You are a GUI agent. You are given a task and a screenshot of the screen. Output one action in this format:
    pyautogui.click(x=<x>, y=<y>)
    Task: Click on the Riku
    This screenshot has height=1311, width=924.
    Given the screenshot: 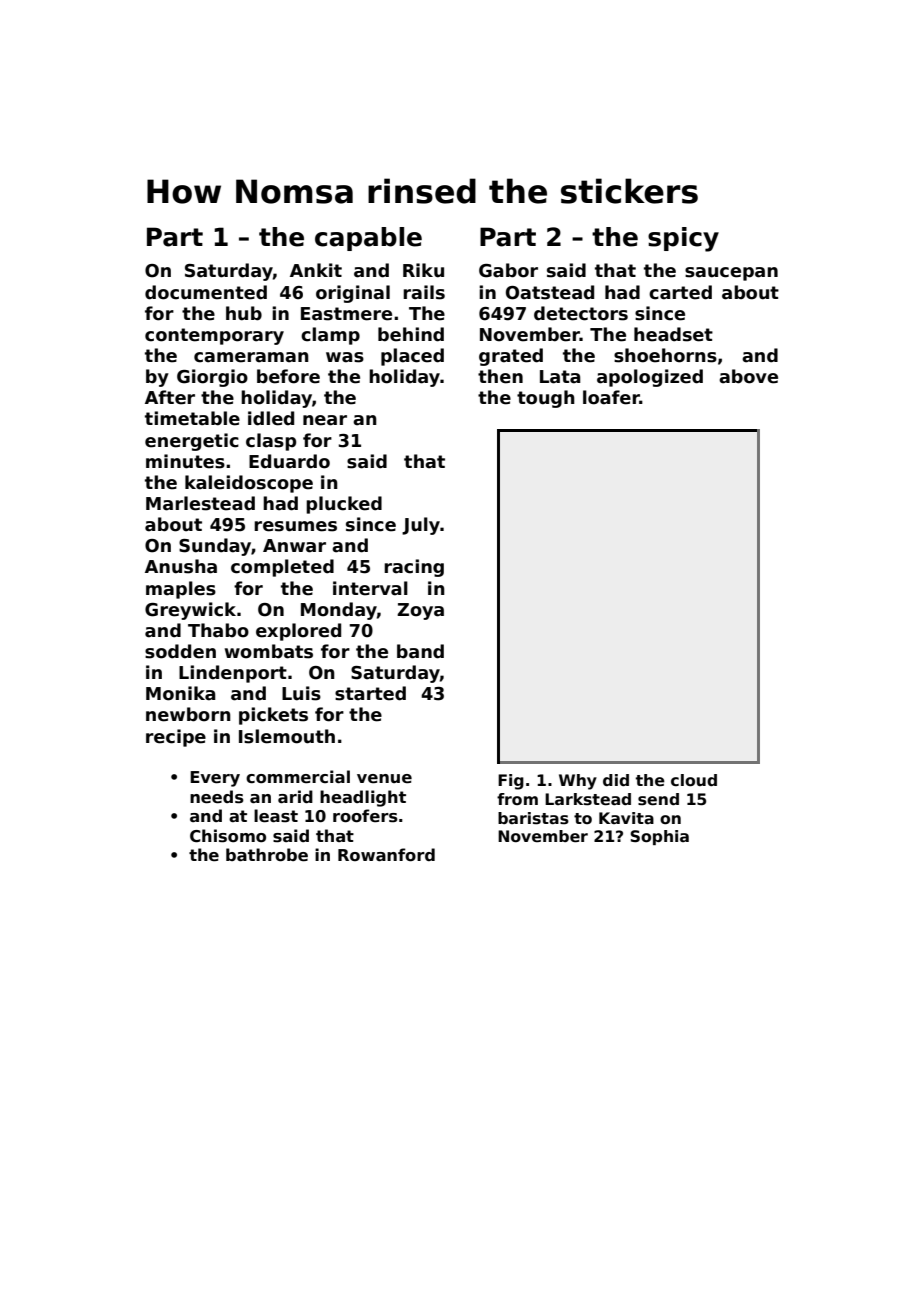 What is the action you would take?
    pyautogui.click(x=423, y=270)
